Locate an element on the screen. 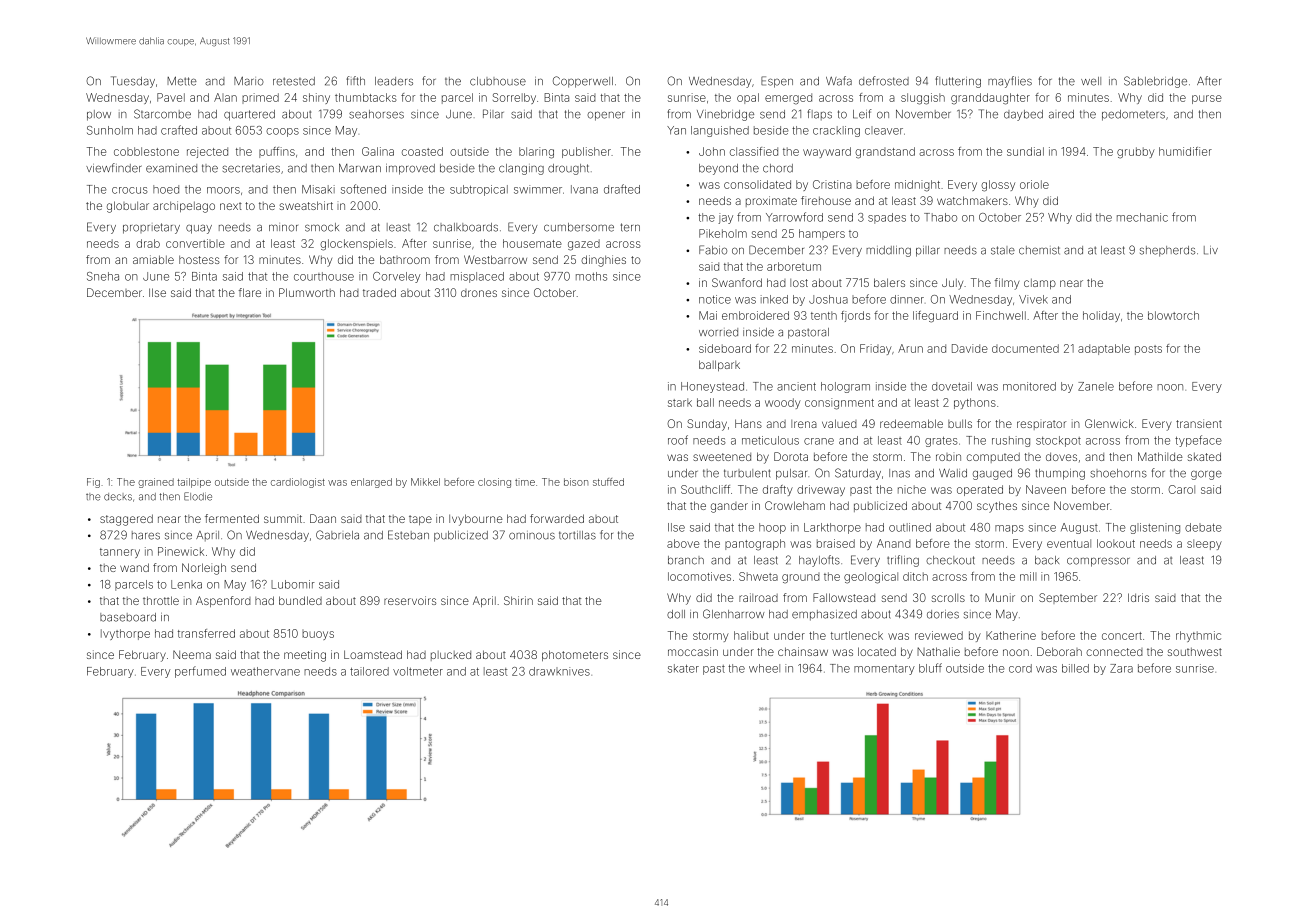  Hans is located at coordinates (748, 423).
